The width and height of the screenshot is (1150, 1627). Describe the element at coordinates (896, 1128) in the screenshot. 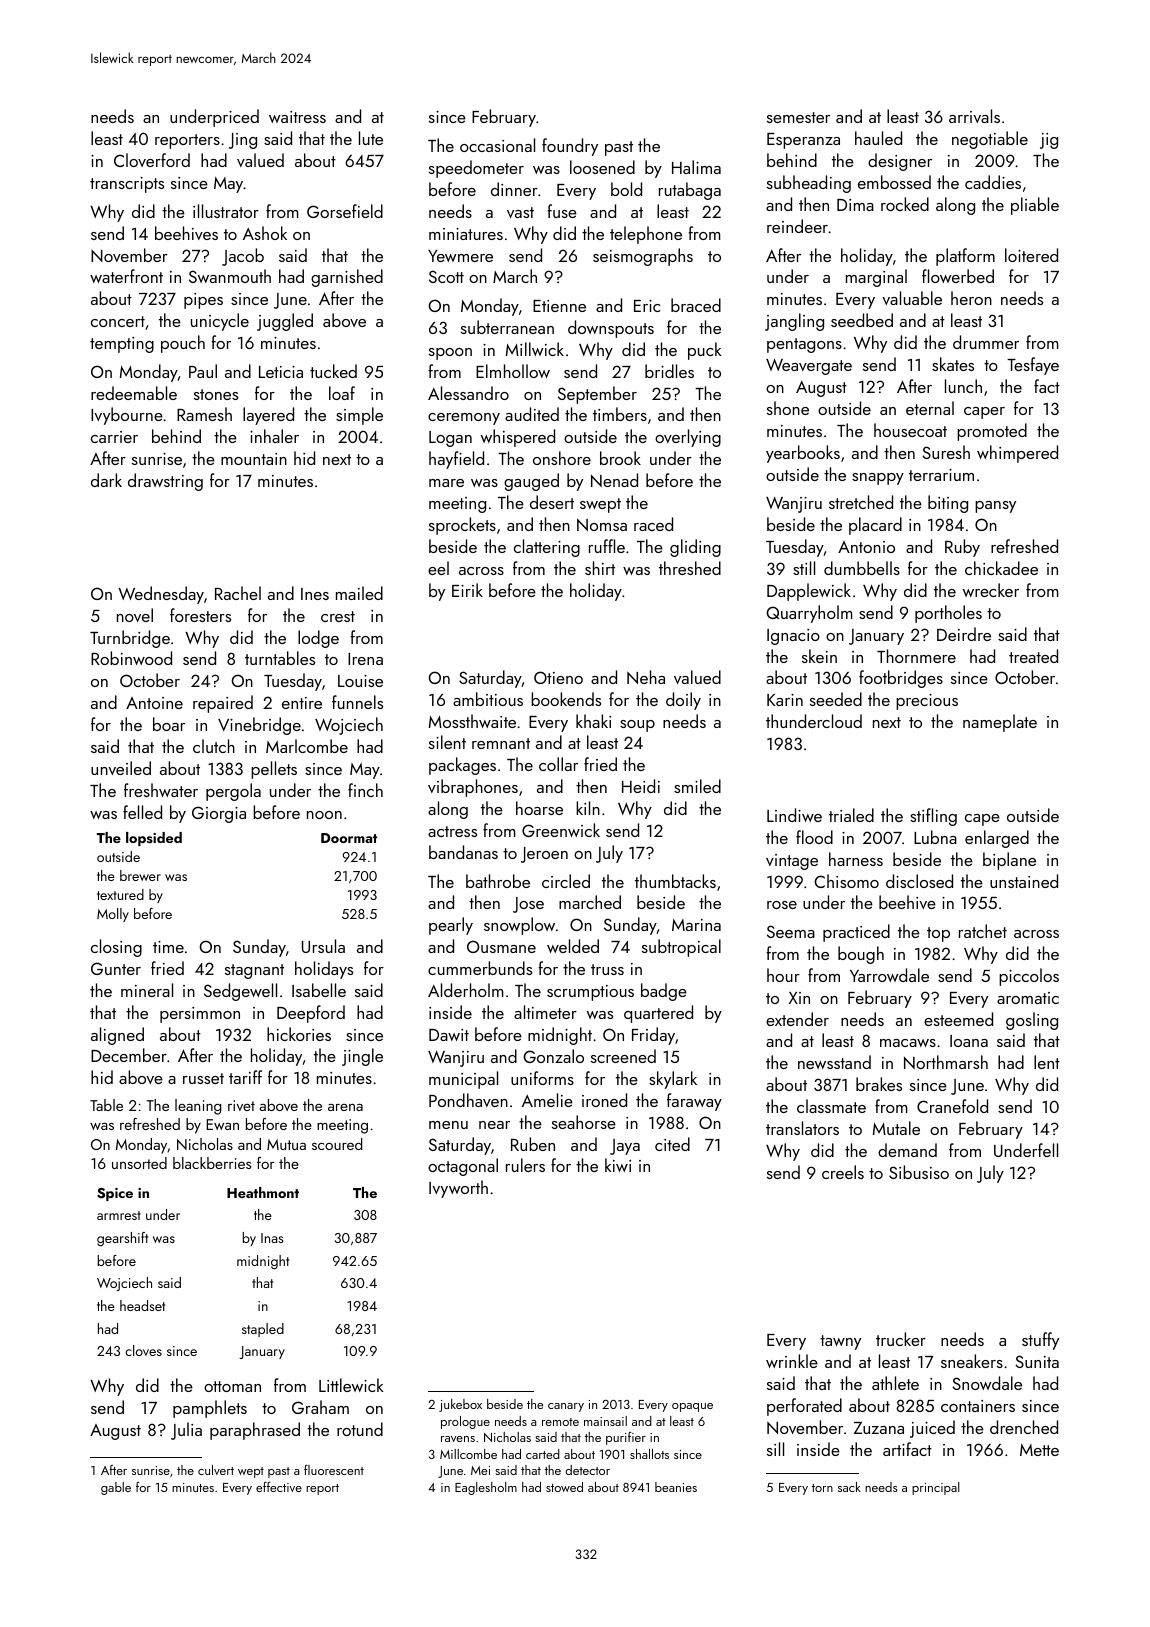

I see `Mutale` at that location.
